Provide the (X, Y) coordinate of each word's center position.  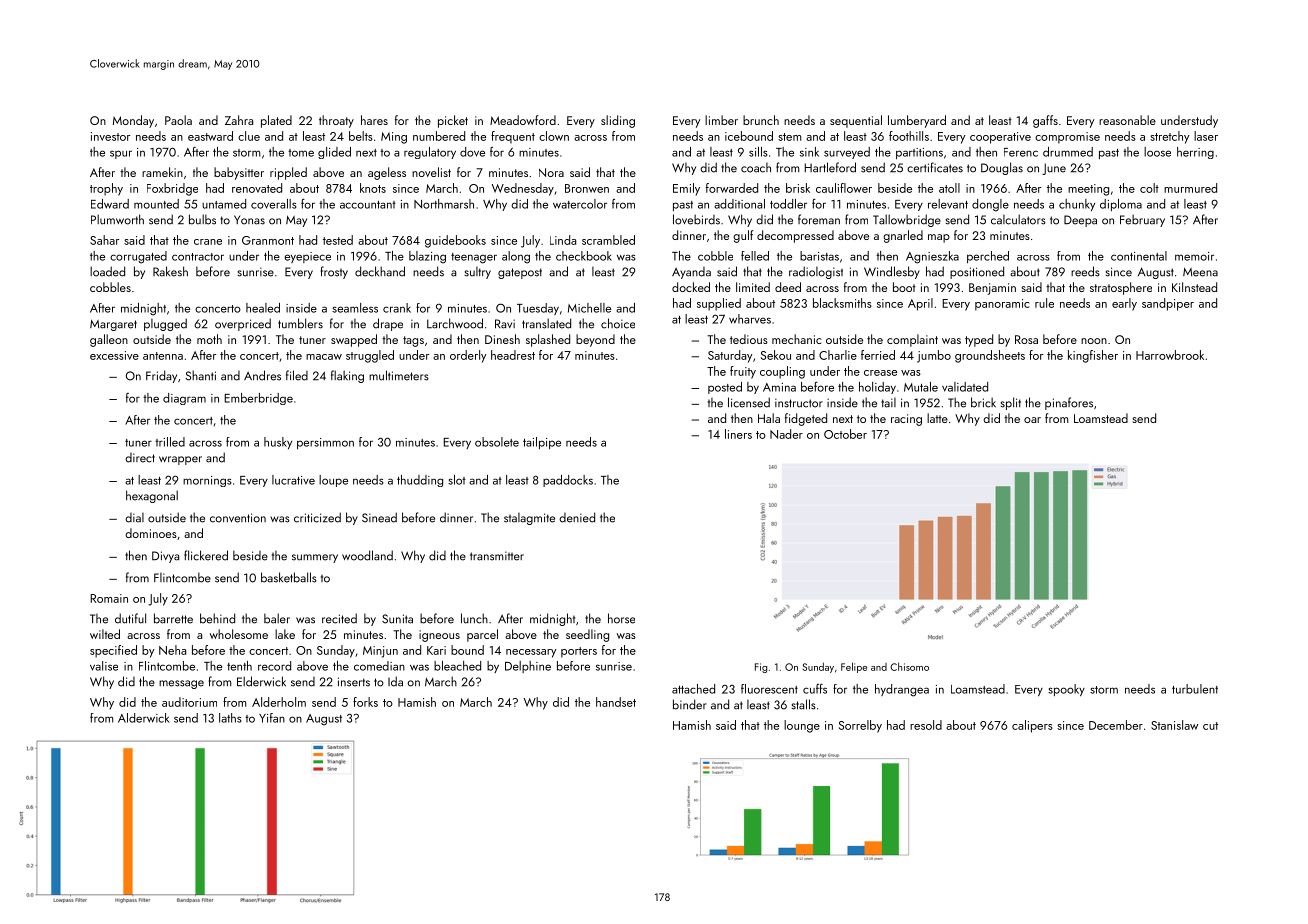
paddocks (568, 481)
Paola (178, 120)
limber (721, 120)
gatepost (520, 273)
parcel (482, 635)
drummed (1068, 152)
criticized (317, 517)
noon (1094, 341)
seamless (355, 308)
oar (1032, 420)
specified (113, 651)
